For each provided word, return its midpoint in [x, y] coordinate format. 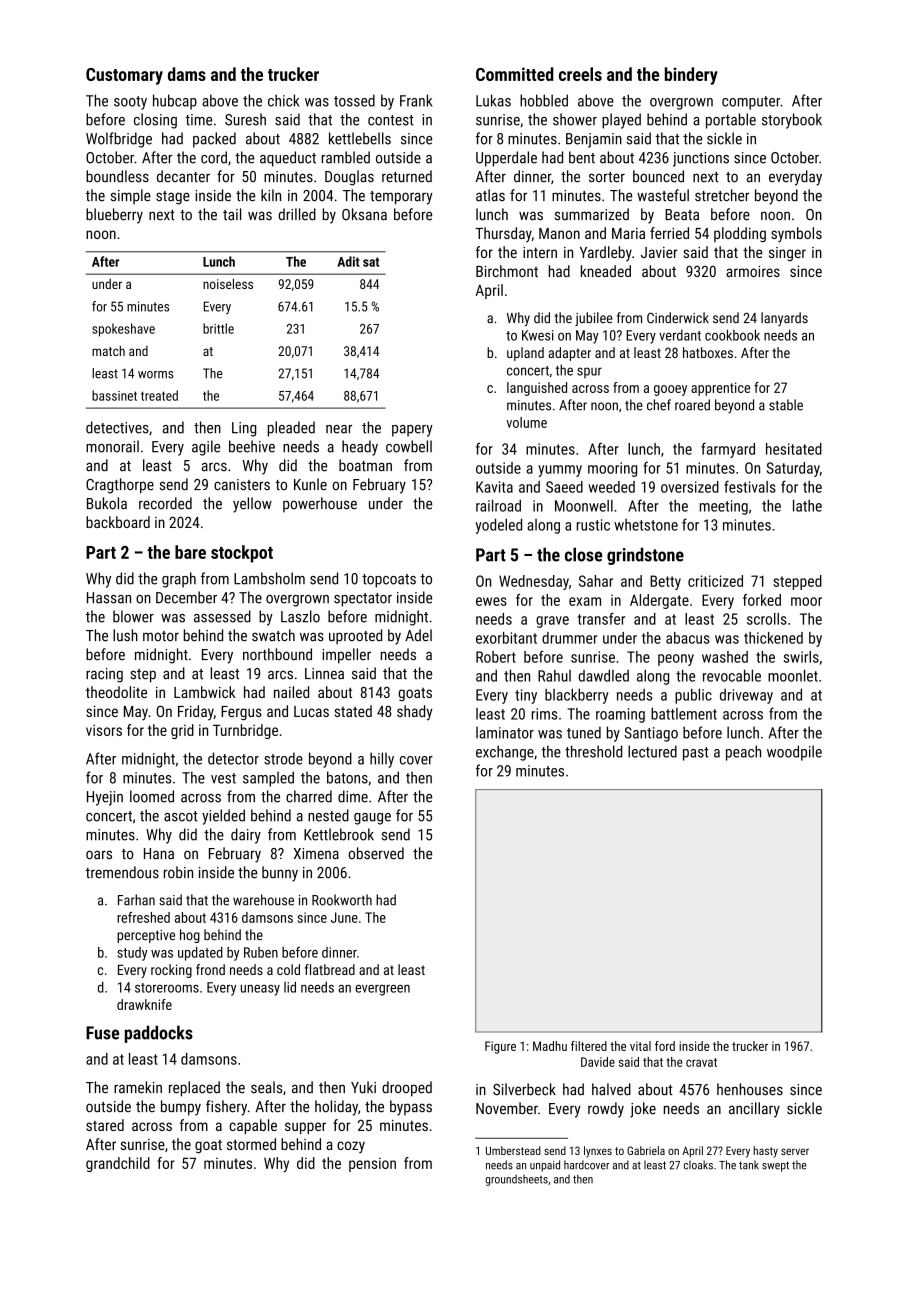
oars [99, 855]
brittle [218, 328]
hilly [382, 760]
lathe [807, 505]
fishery [226, 1108]
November [507, 1108]
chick [283, 100]
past [696, 754]
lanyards [784, 319]
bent [582, 157]
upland [525, 354]
